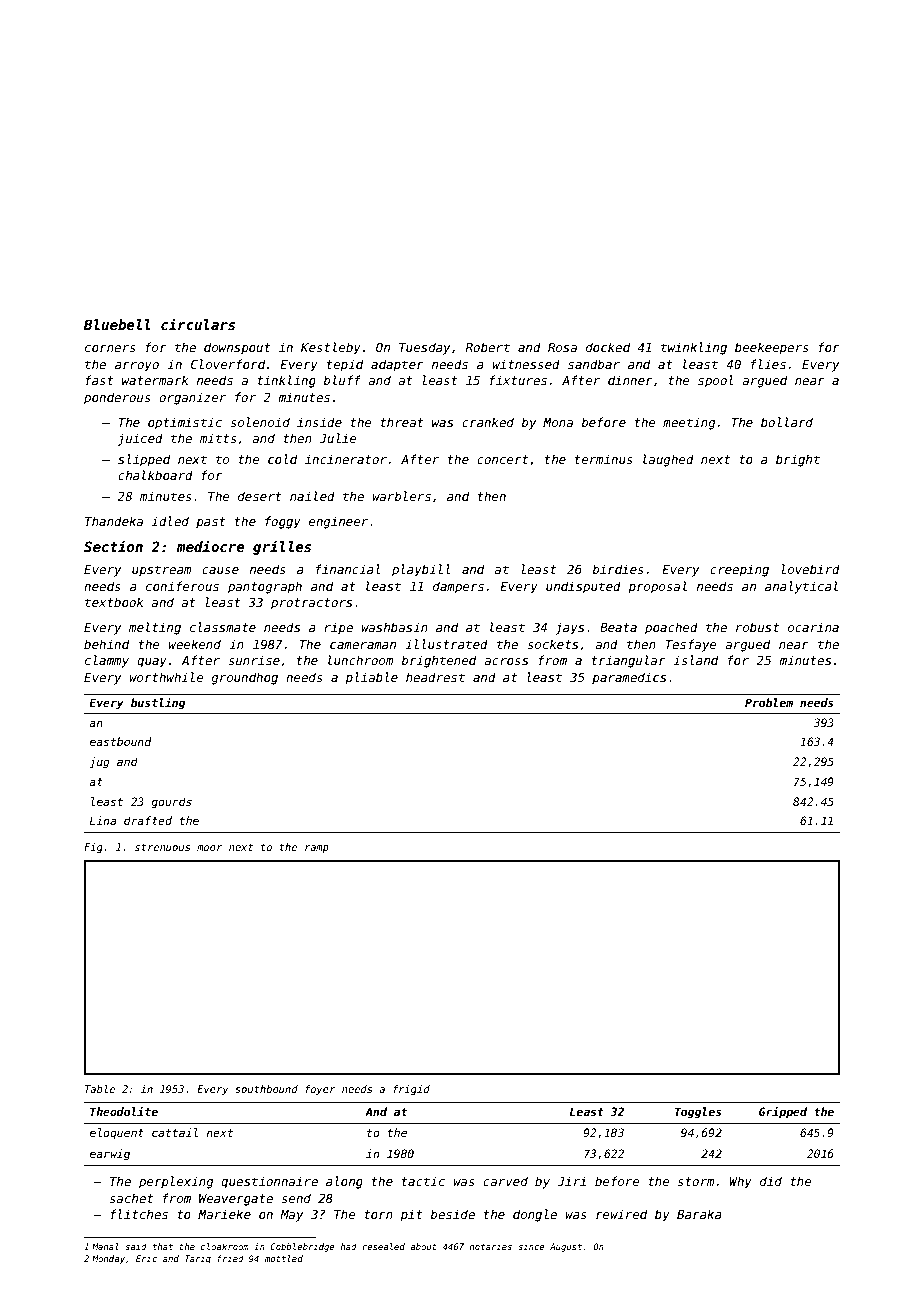 The image size is (924, 1308). Describe the element at coordinates (383, 1246) in the screenshot. I see `resealed` at that location.
